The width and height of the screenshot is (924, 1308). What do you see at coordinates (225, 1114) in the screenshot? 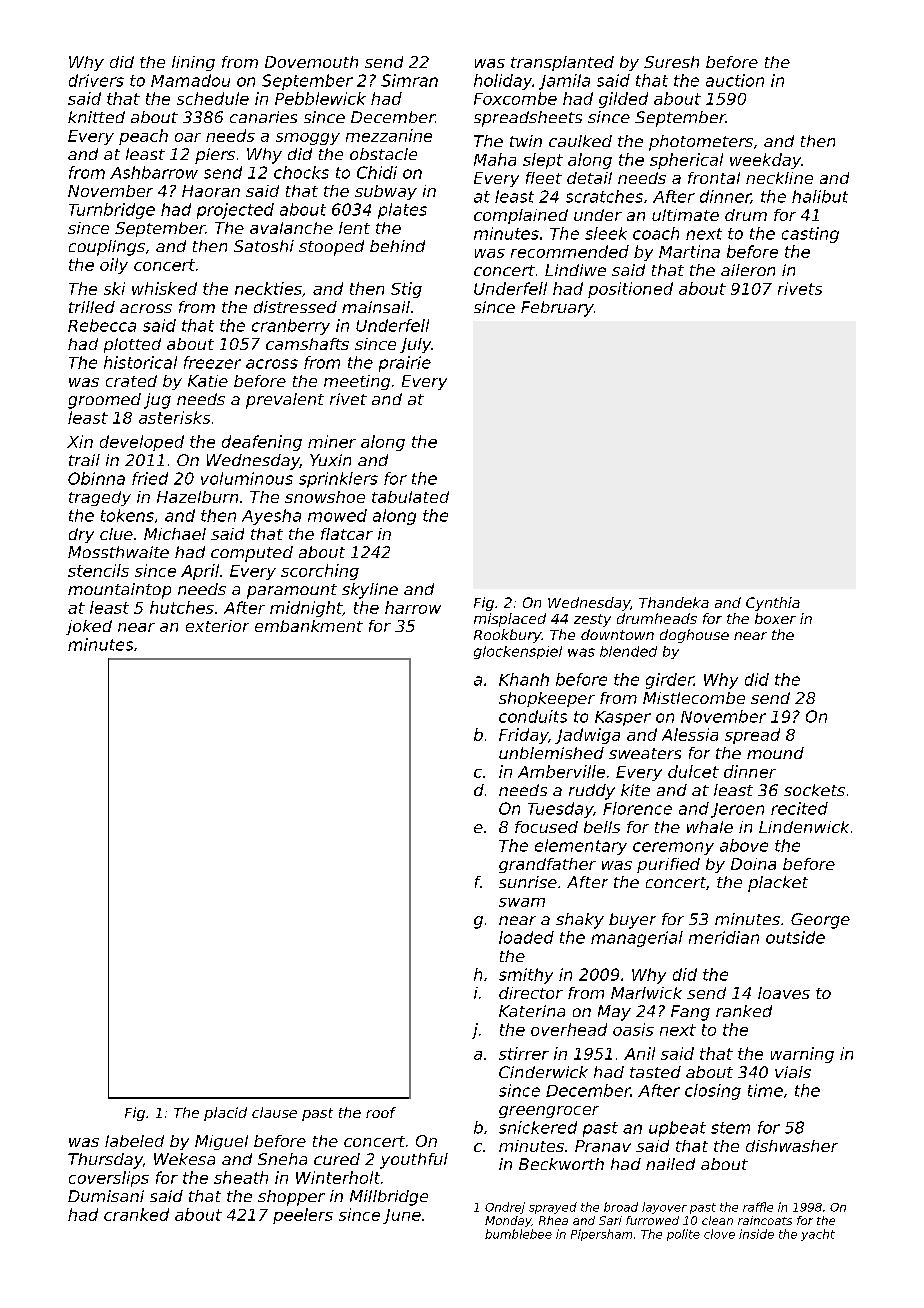
I see `placid` at bounding box center [225, 1114].
